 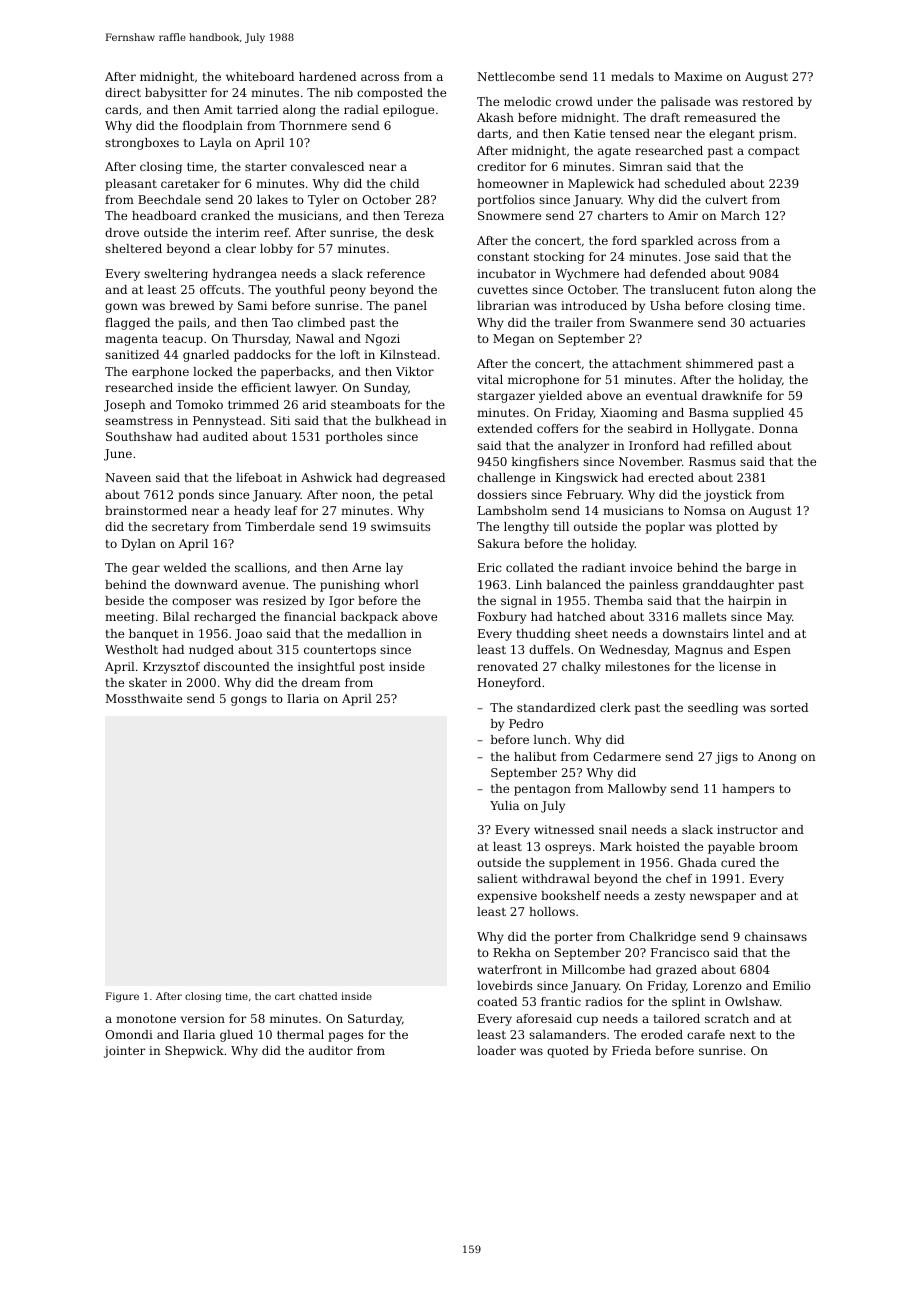 I want to click on March, so click(x=740, y=215).
